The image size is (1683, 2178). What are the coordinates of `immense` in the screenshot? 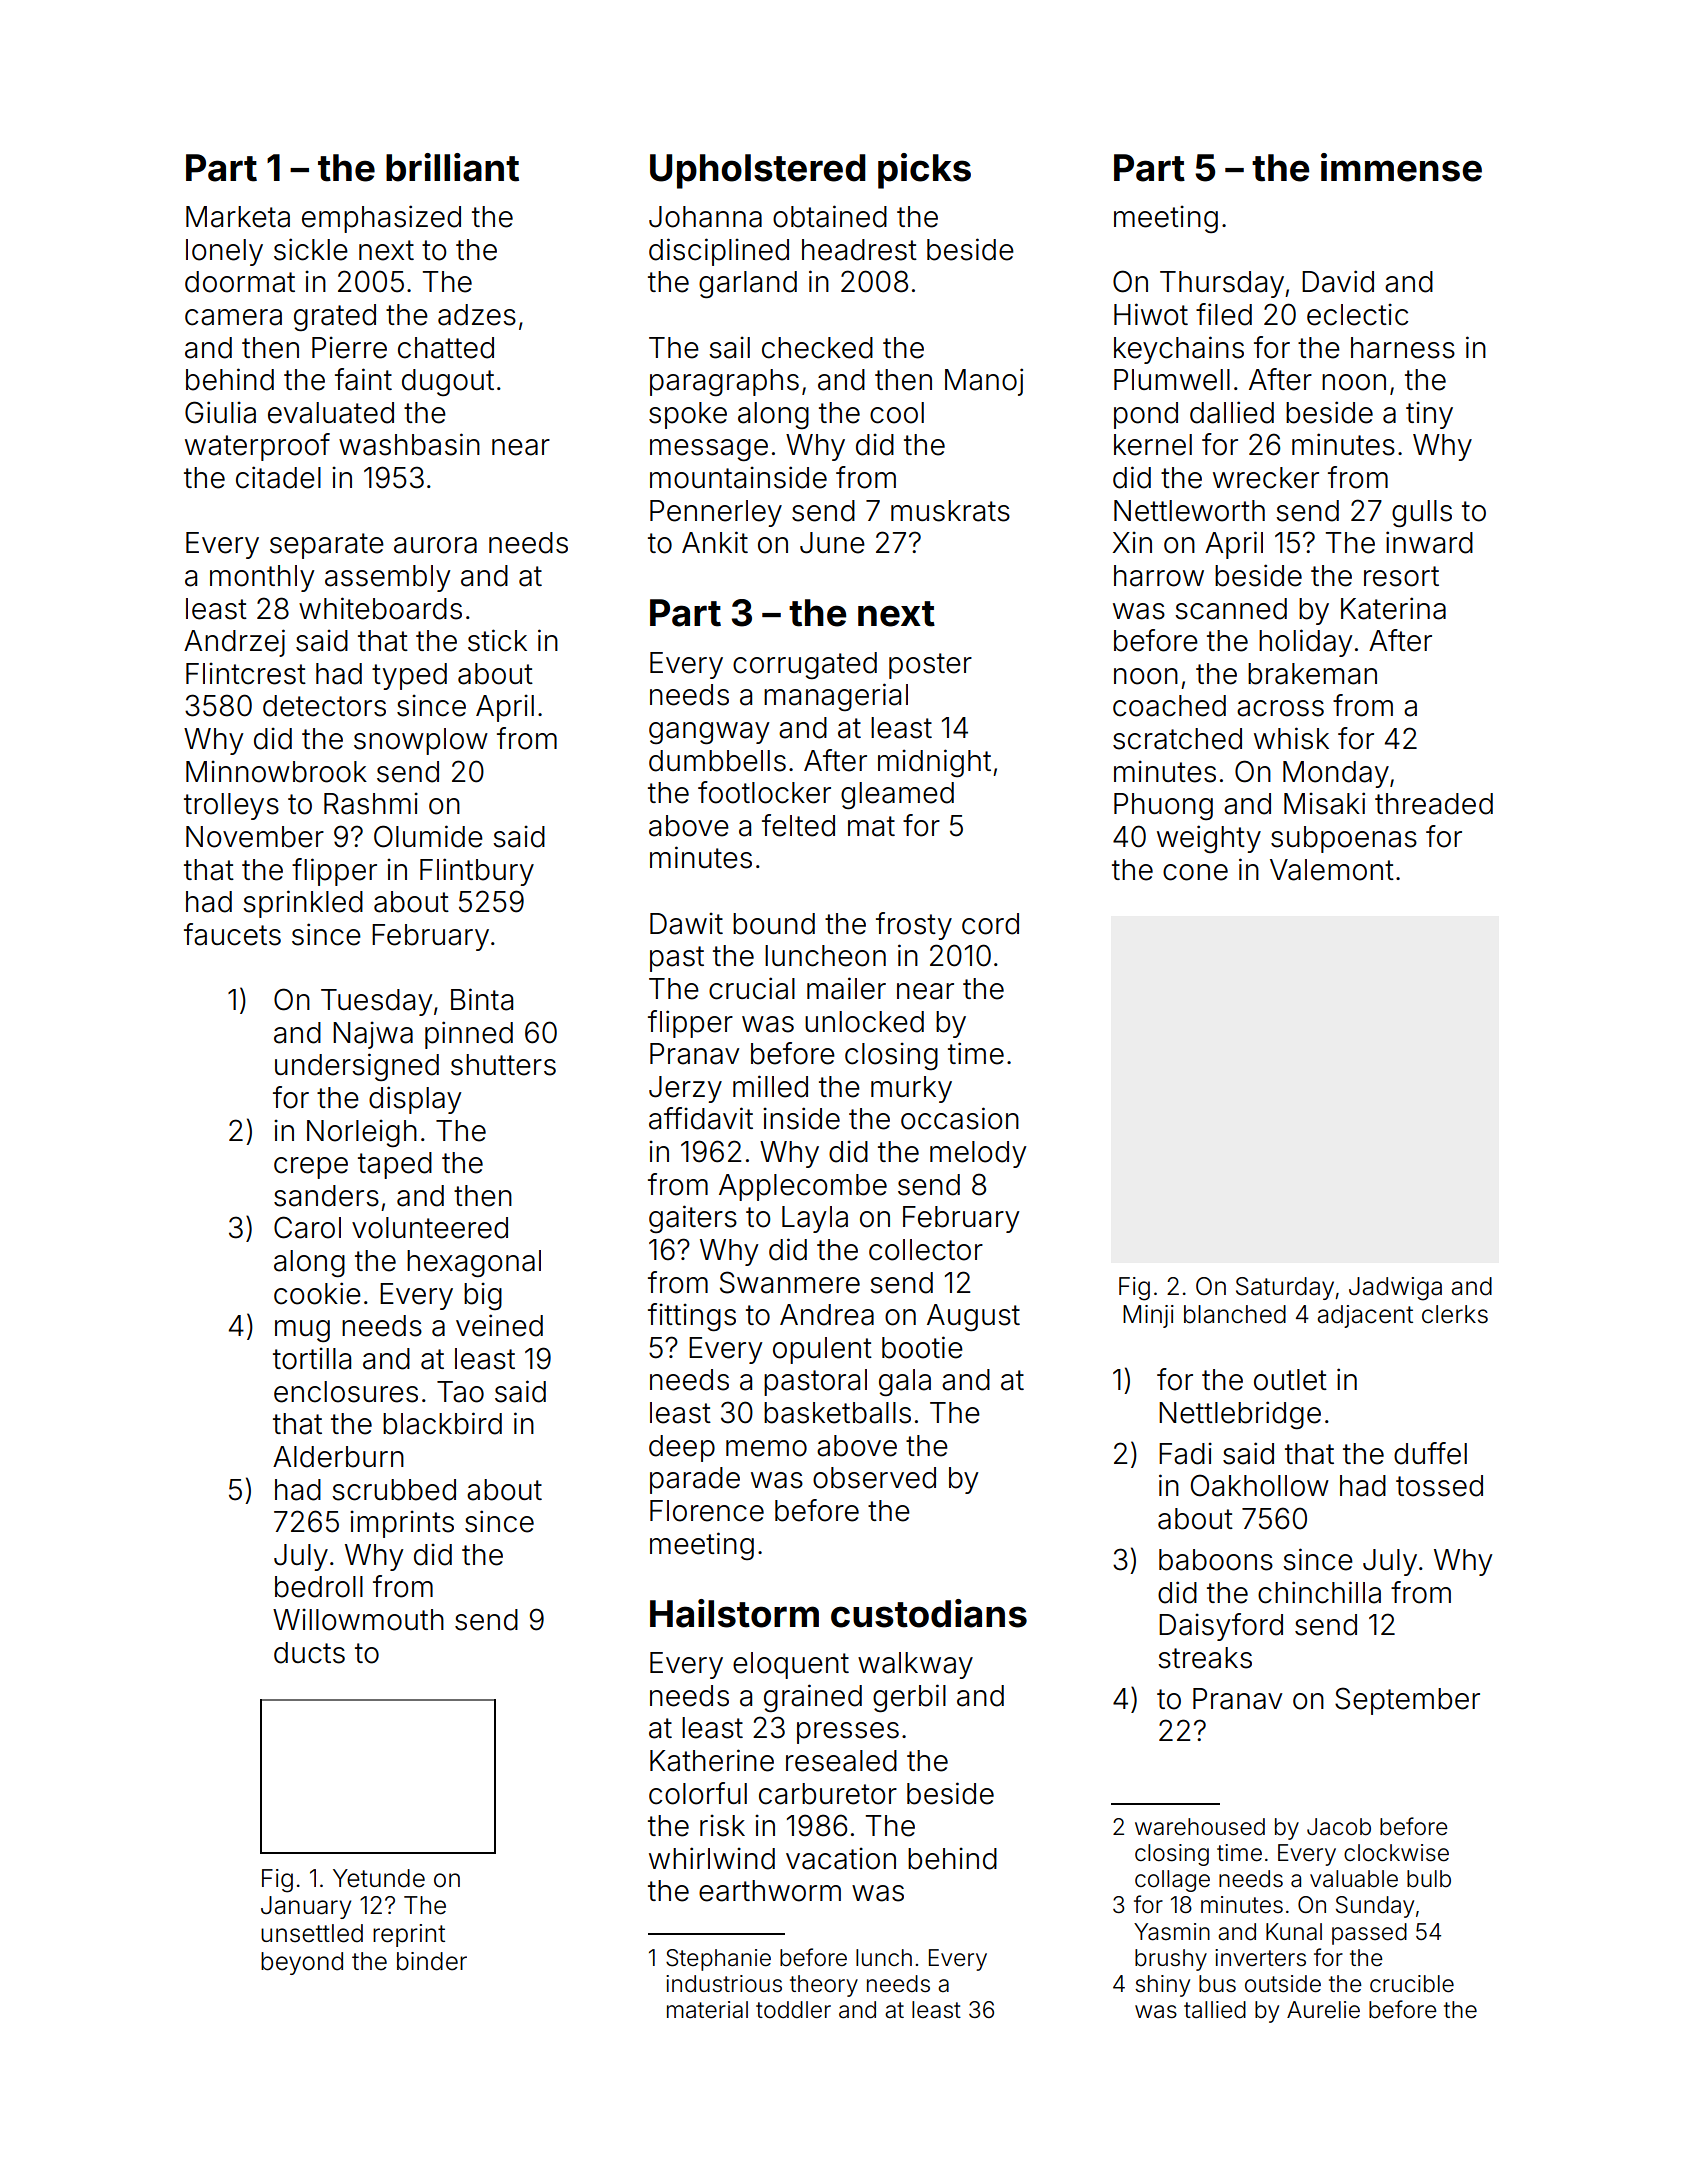 It's located at (1401, 167).
